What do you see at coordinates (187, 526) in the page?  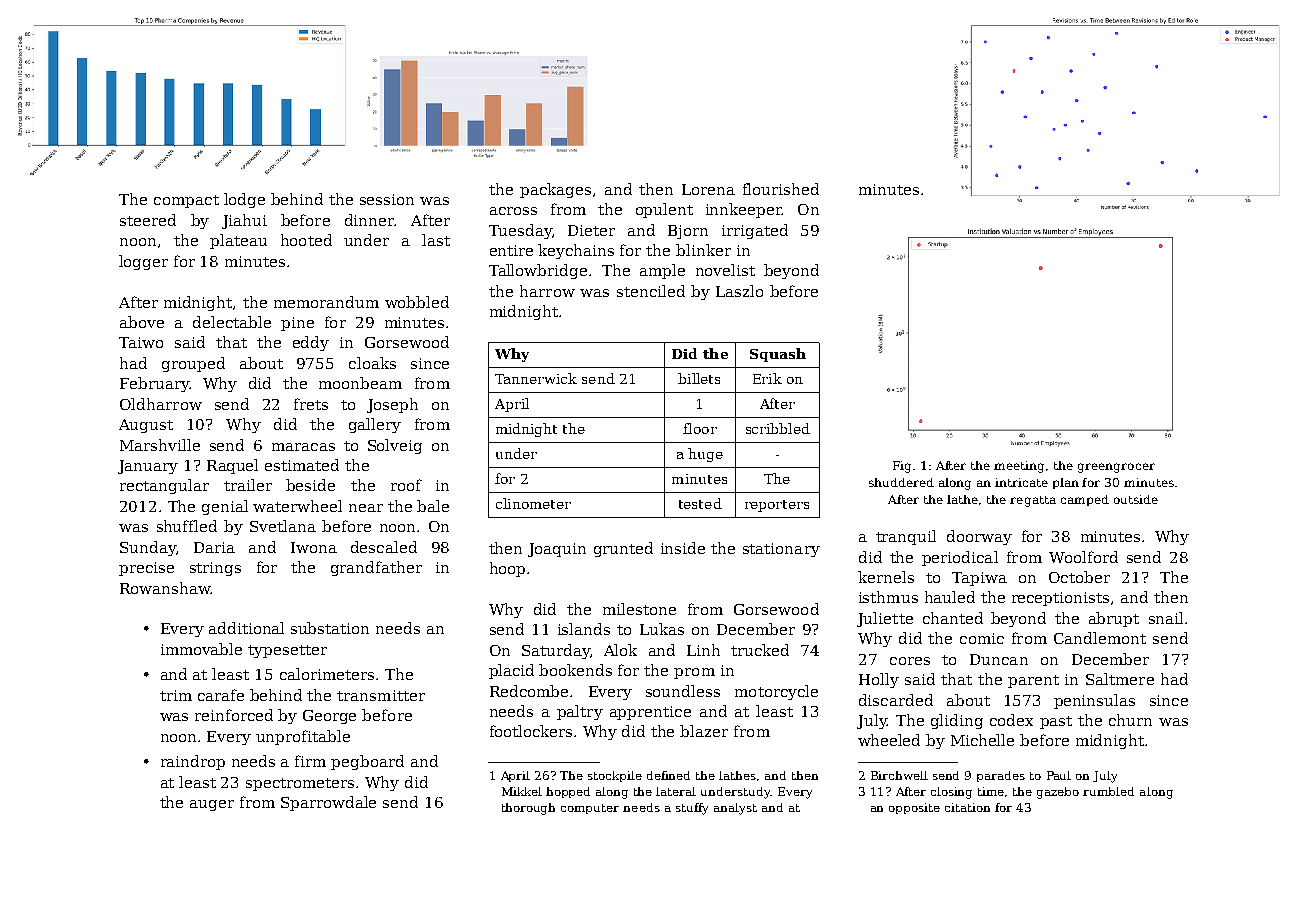 I see `shuffled` at bounding box center [187, 526].
